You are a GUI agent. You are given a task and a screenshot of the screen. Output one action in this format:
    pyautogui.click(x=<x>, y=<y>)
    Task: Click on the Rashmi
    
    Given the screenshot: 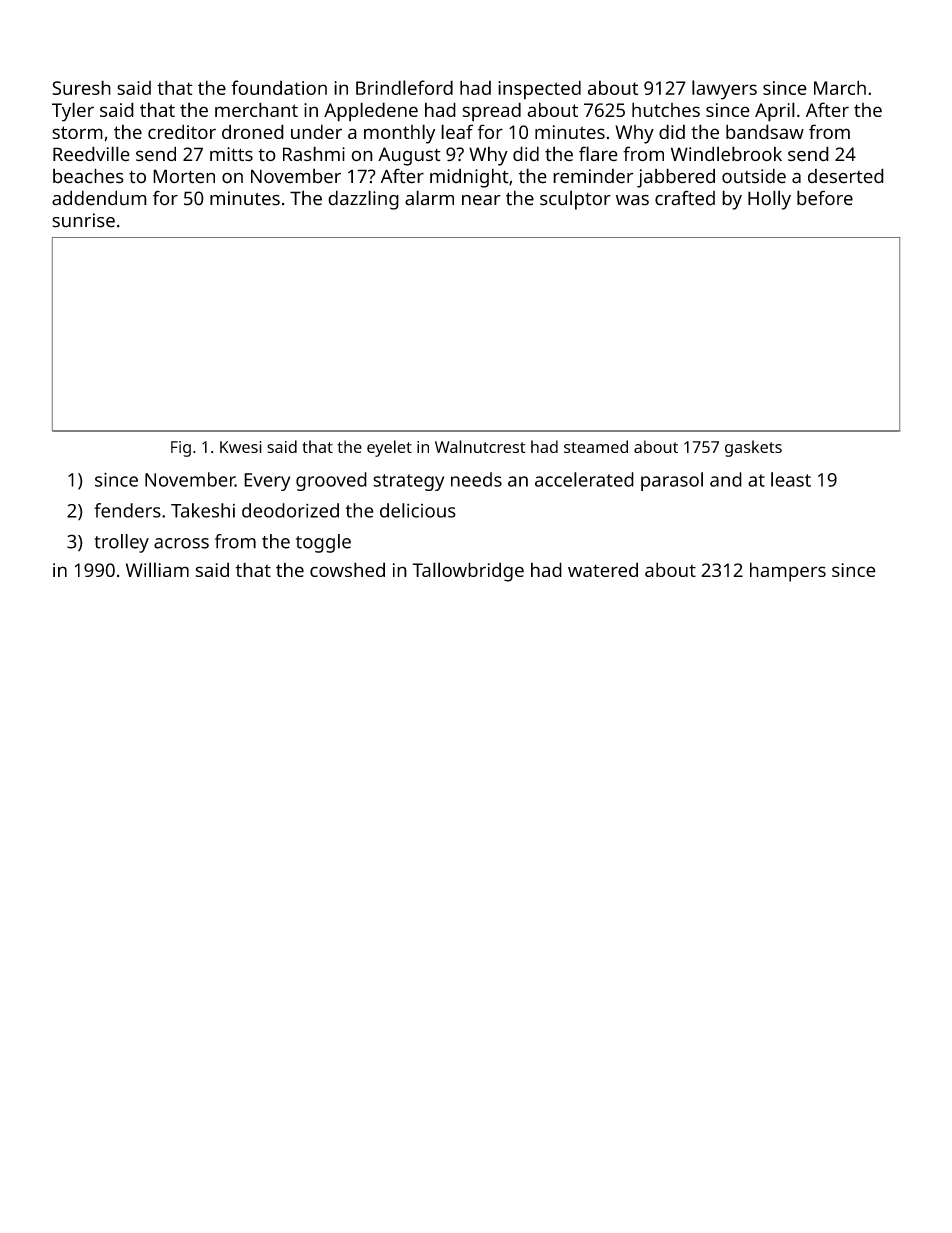 What is the action you would take?
    pyautogui.click(x=314, y=154)
